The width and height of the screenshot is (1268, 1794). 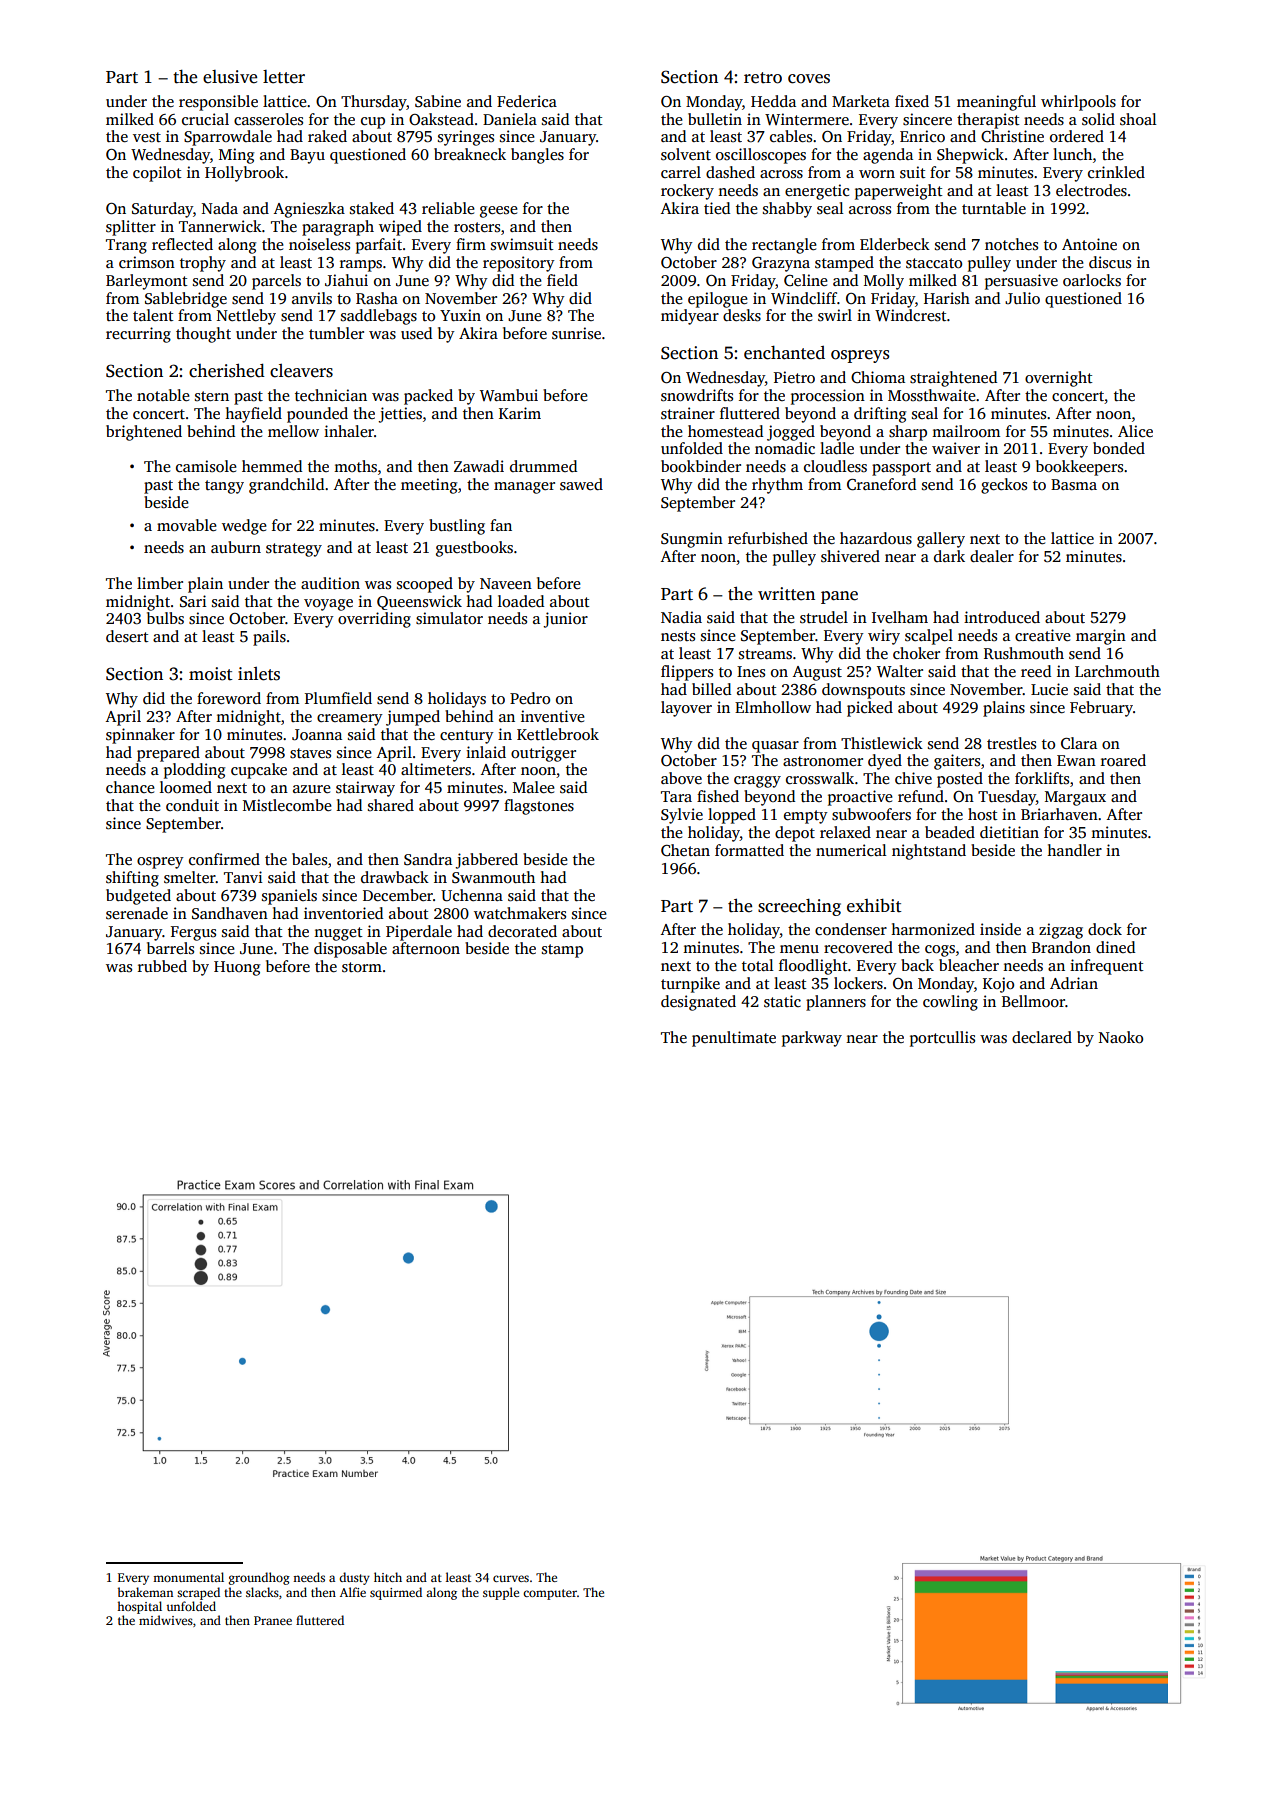 What do you see at coordinates (192, 805) in the screenshot?
I see `conduit` at bounding box center [192, 805].
